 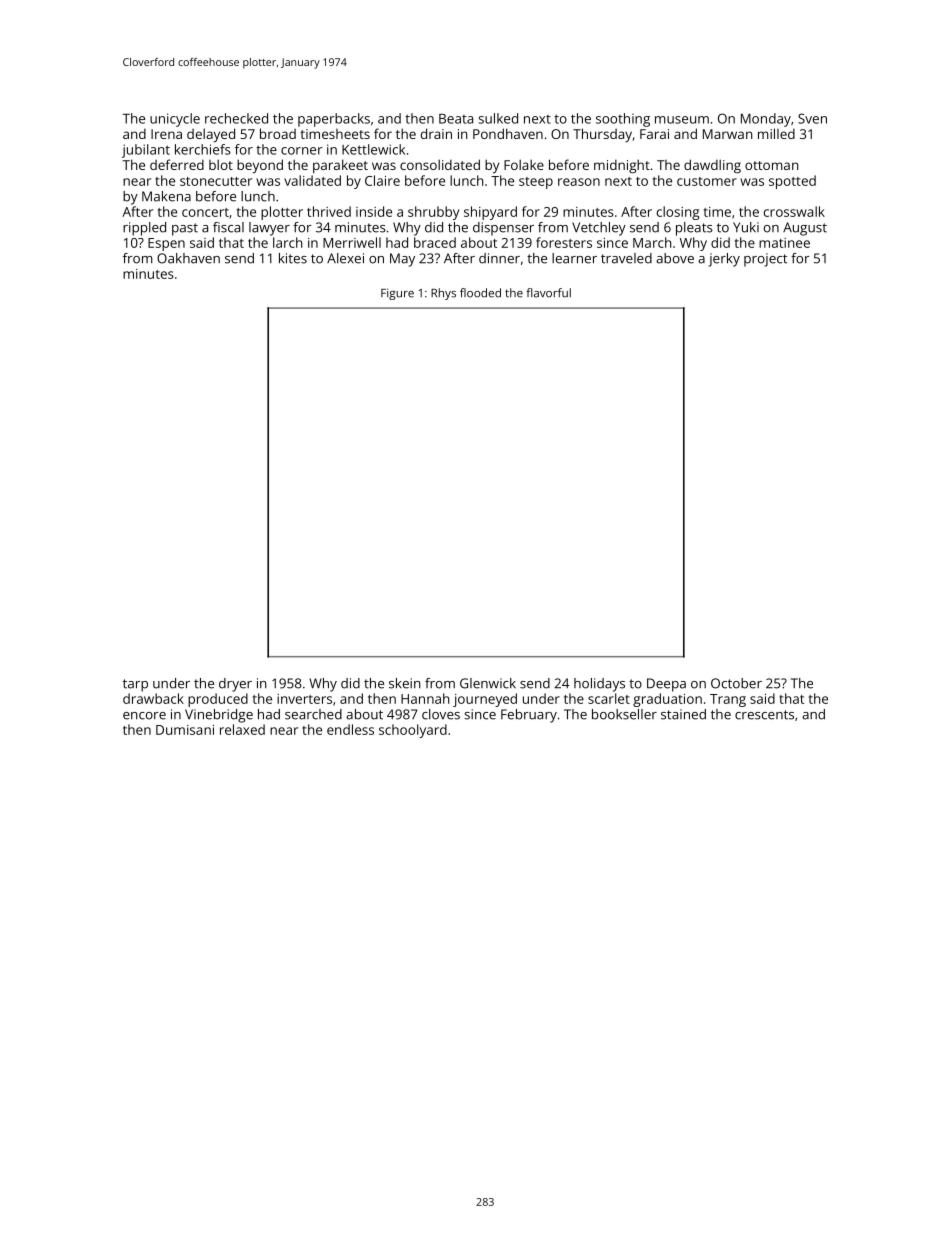 What do you see at coordinates (548, 293) in the screenshot?
I see `flavorful` at bounding box center [548, 293].
